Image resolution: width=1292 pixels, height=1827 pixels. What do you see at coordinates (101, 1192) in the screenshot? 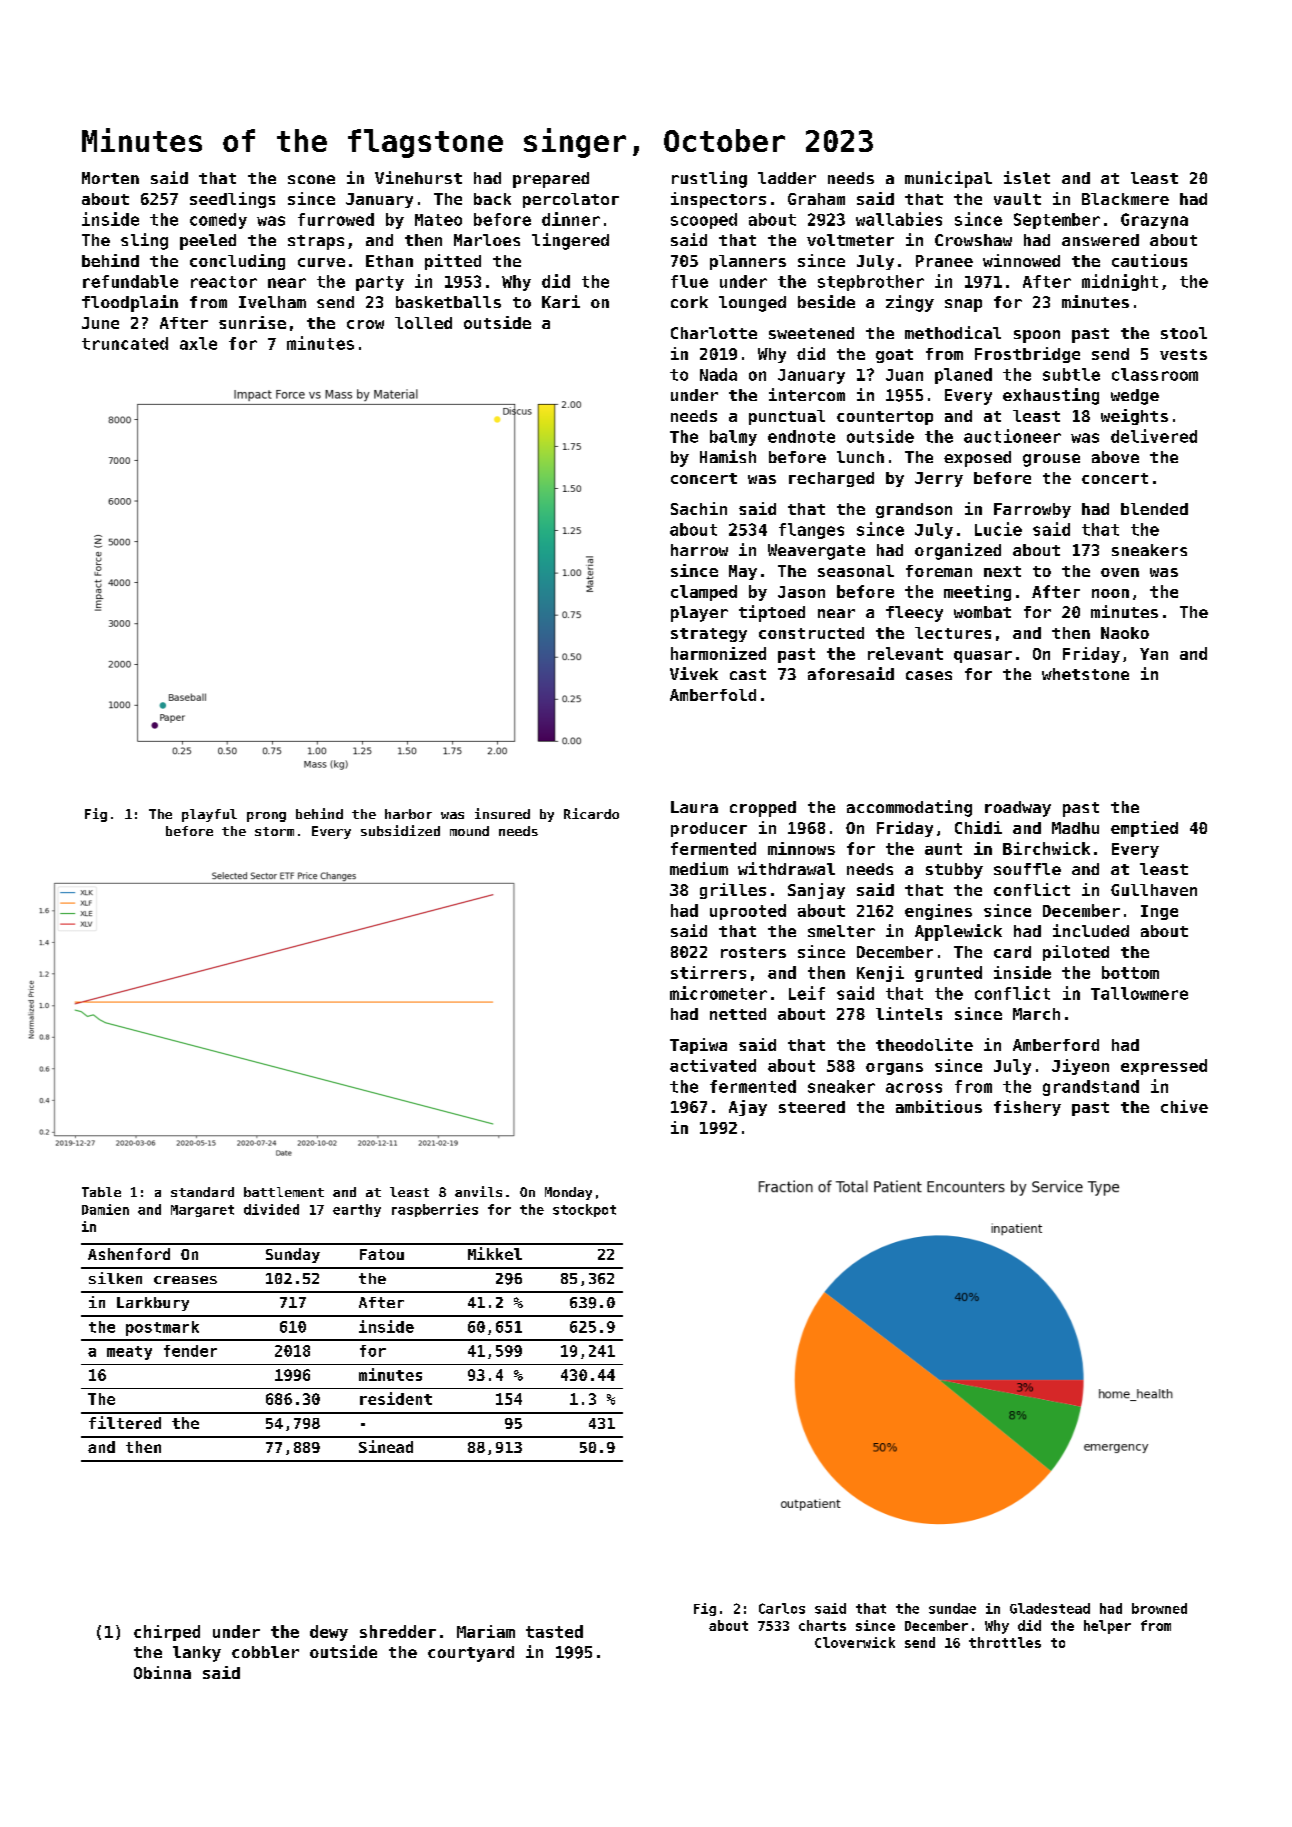
I see `Table` at bounding box center [101, 1192].
